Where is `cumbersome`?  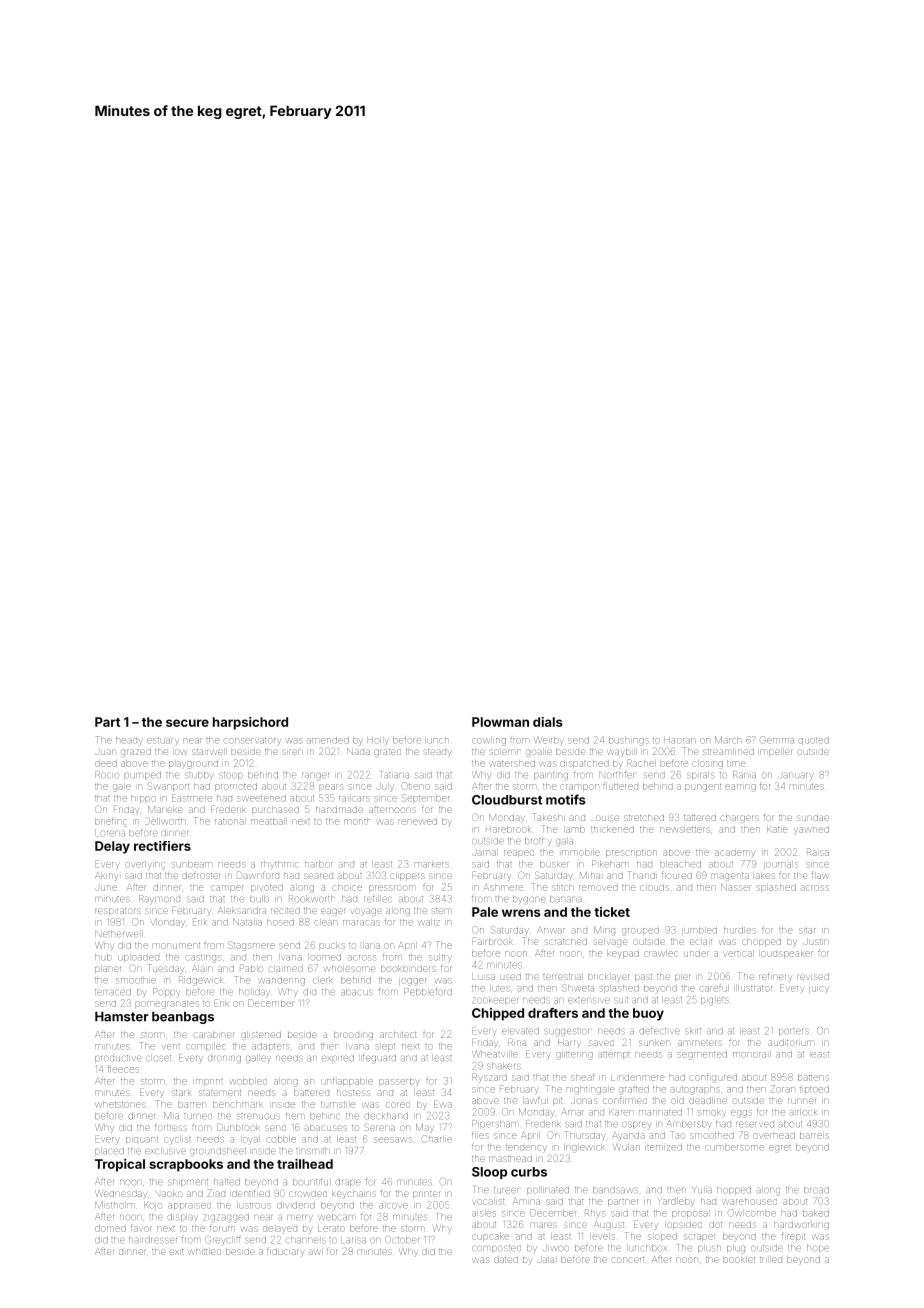
cumbersome is located at coordinates (734, 1148).
